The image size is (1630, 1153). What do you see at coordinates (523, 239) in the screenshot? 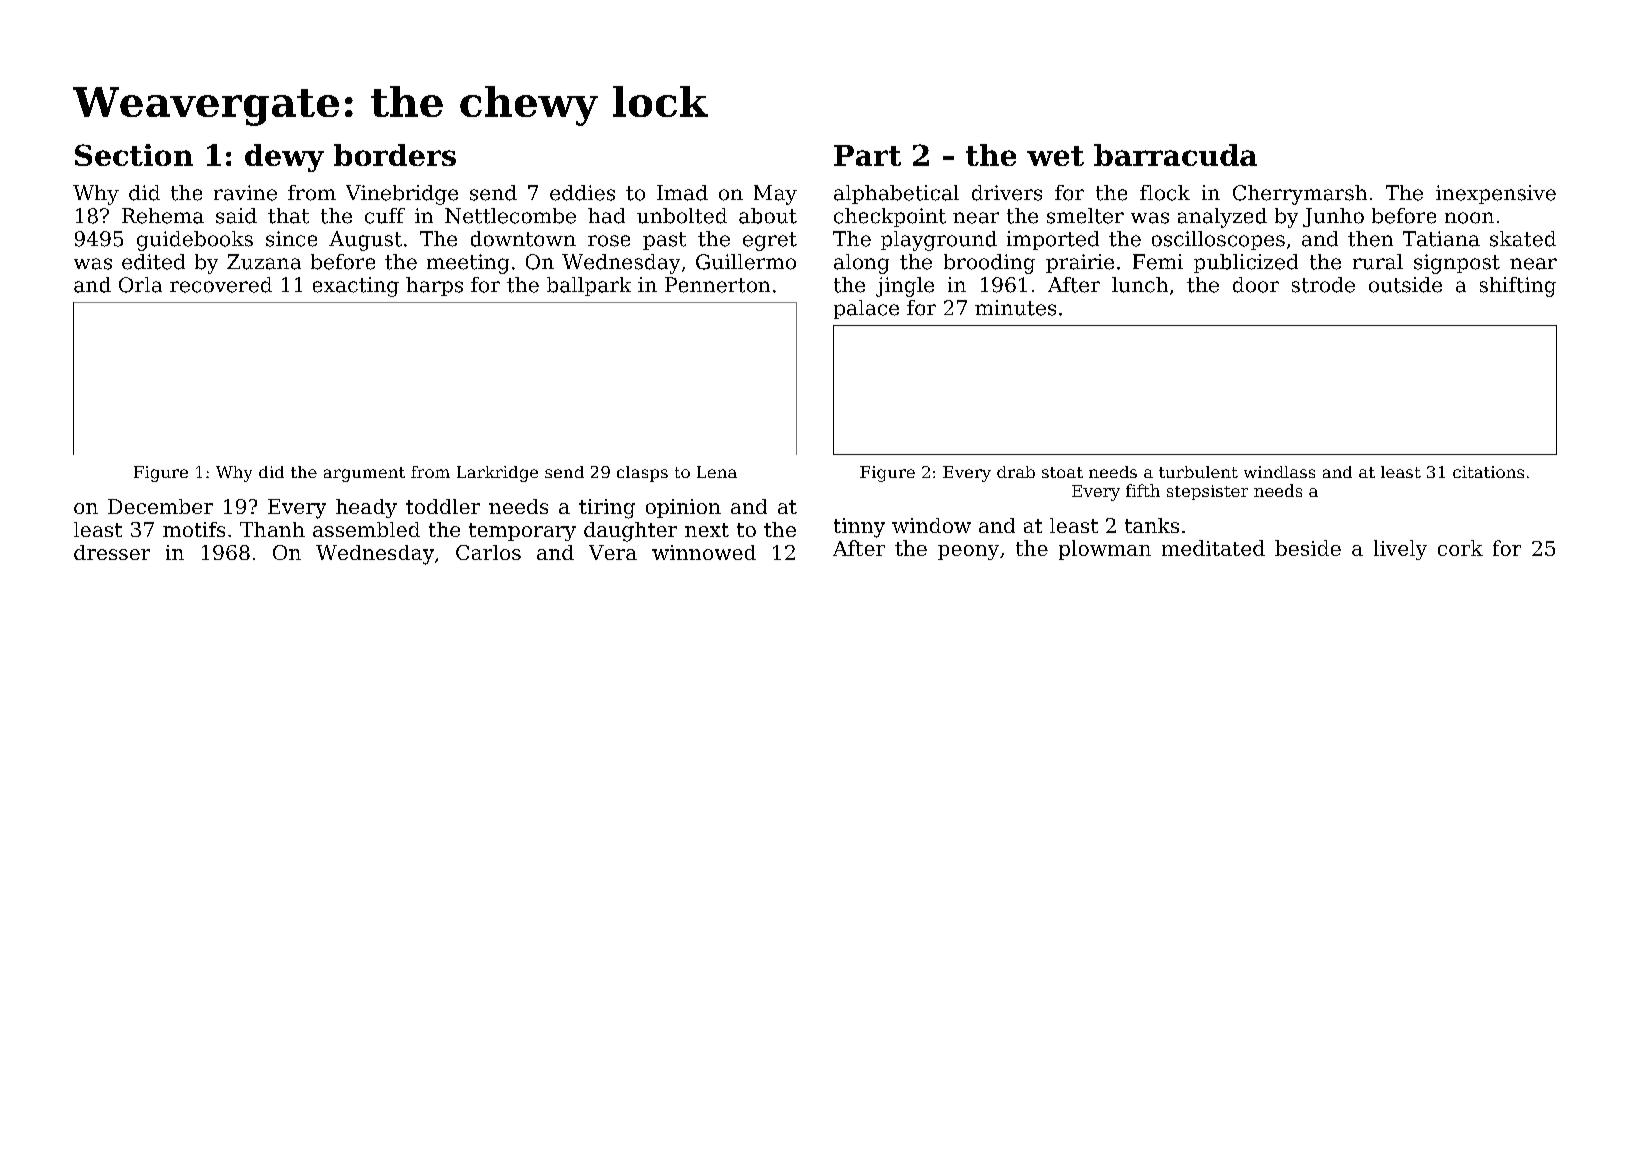
I see `downtown` at bounding box center [523, 239].
